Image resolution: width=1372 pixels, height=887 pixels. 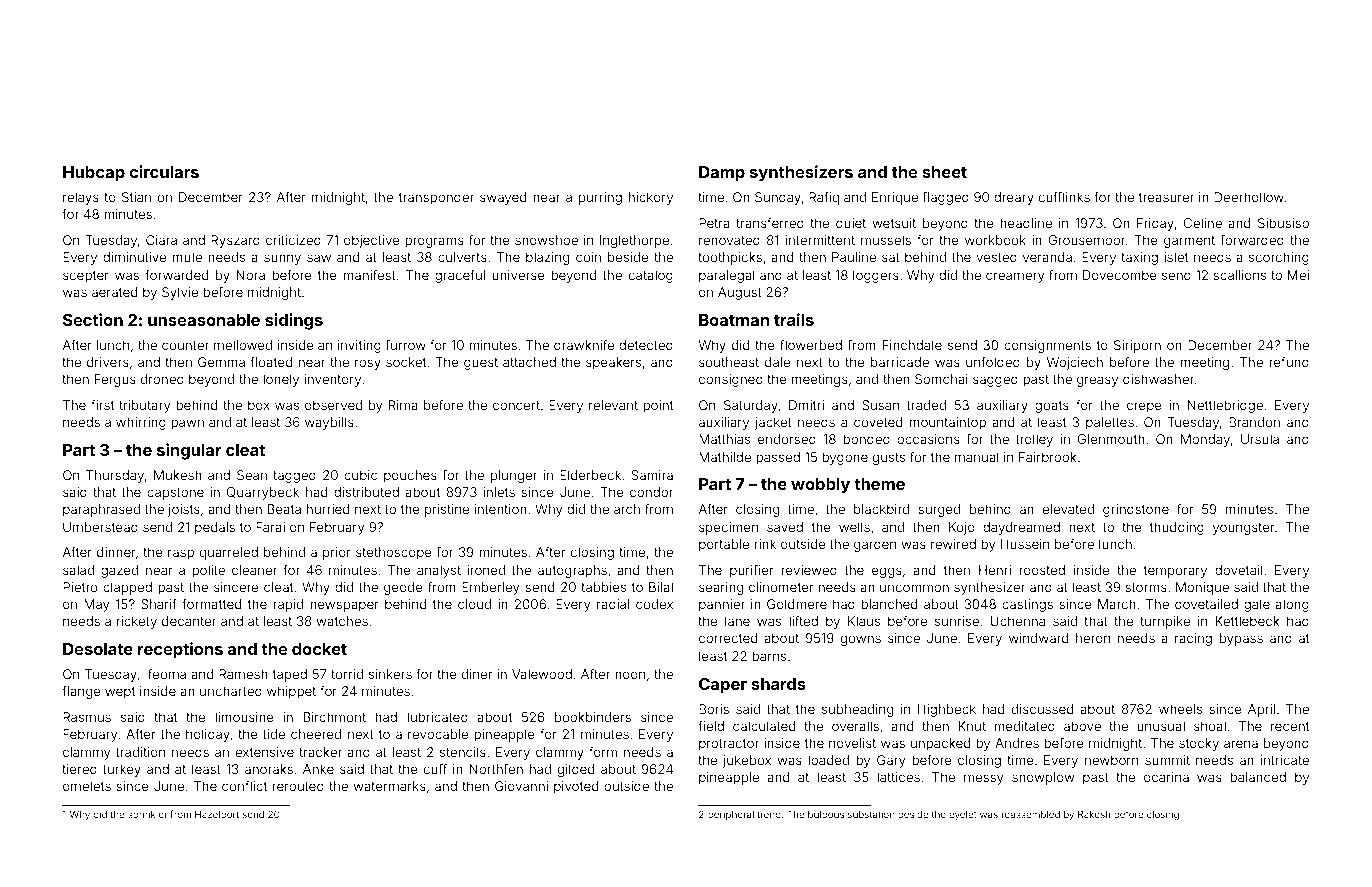 What do you see at coordinates (284, 509) in the document?
I see `Beata` at bounding box center [284, 509].
